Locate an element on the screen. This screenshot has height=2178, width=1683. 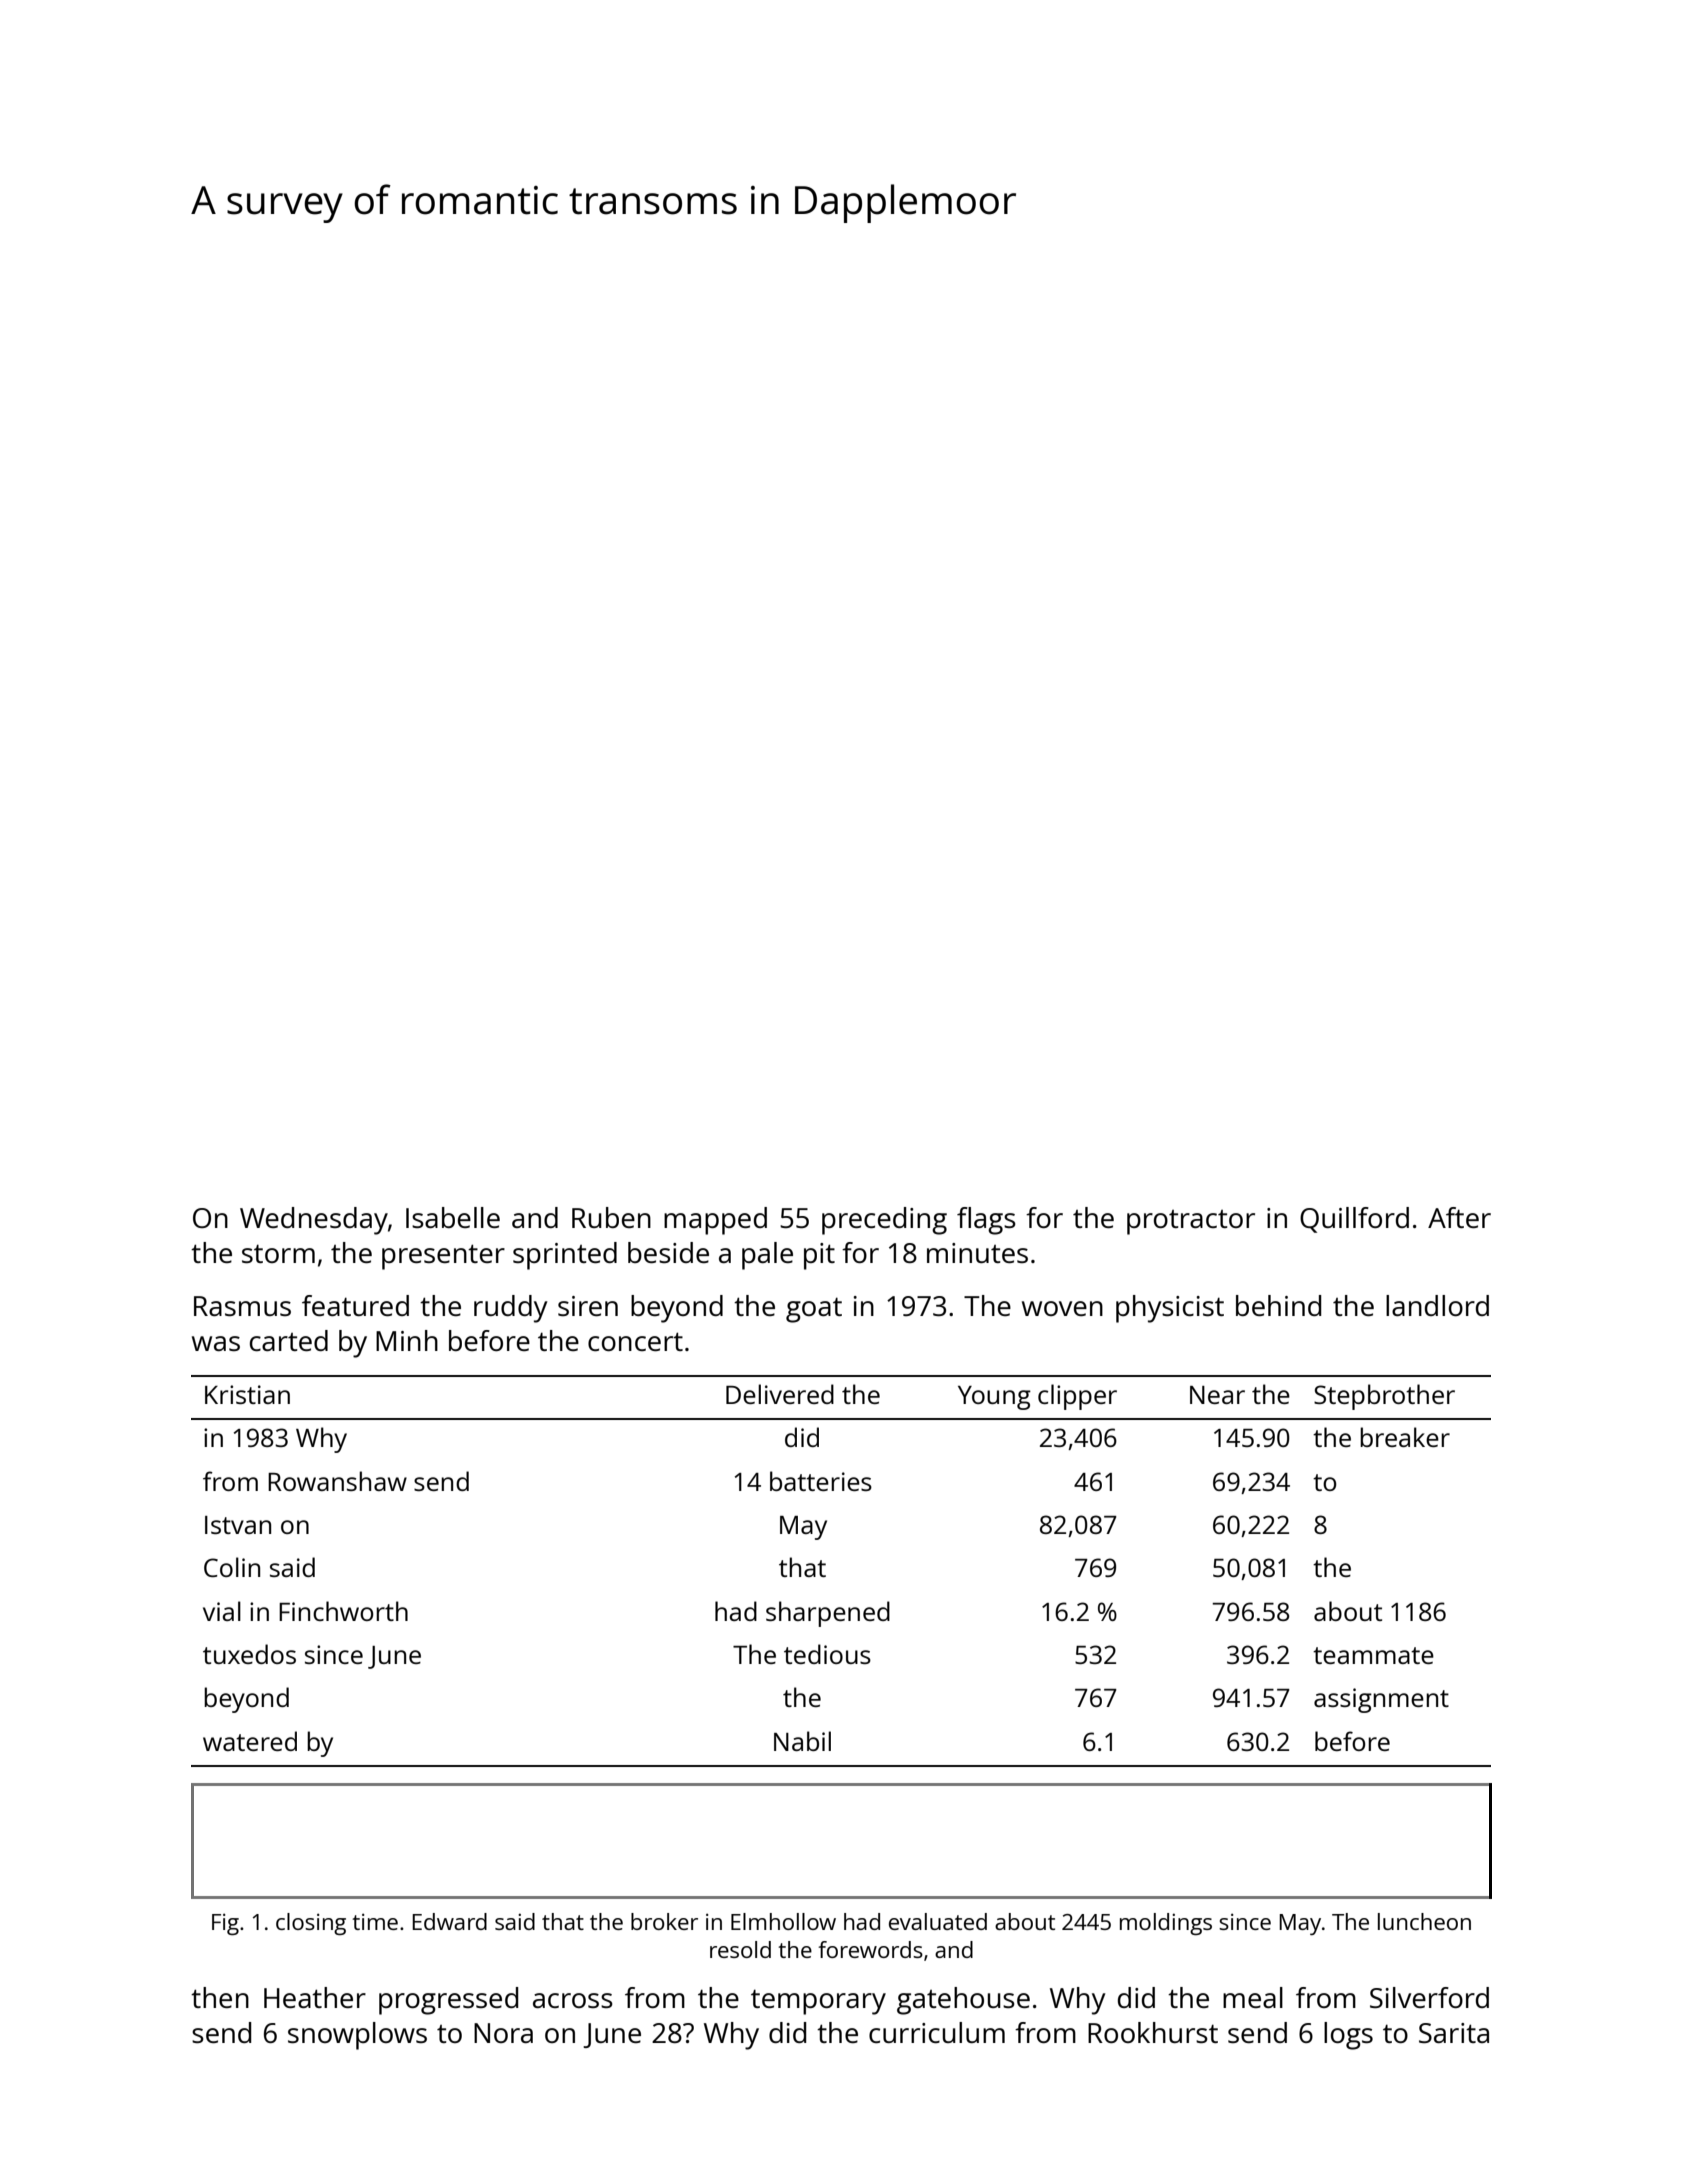
Rowanshaw is located at coordinates (337, 1481).
